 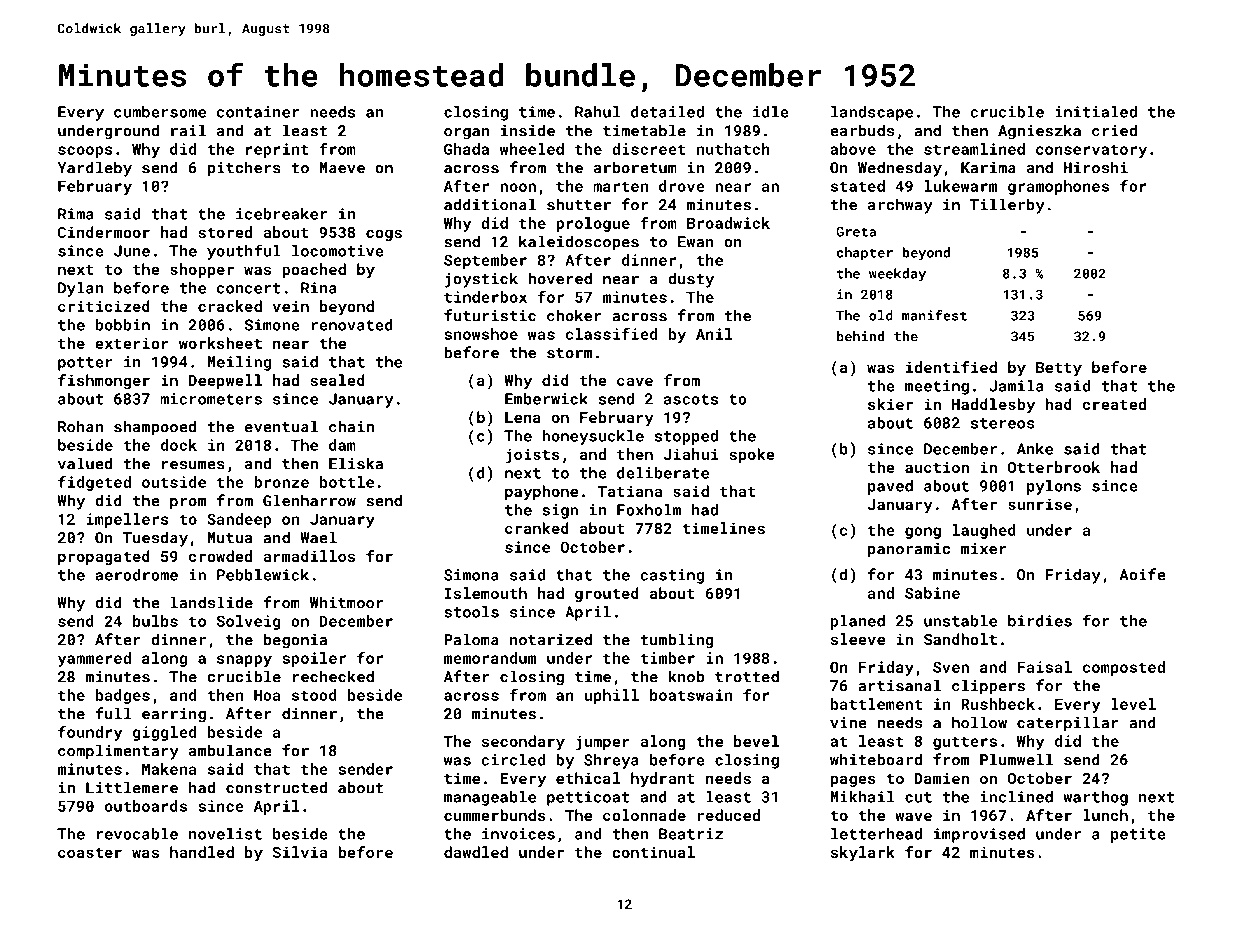 What do you see at coordinates (258, 112) in the page?
I see `container` at bounding box center [258, 112].
